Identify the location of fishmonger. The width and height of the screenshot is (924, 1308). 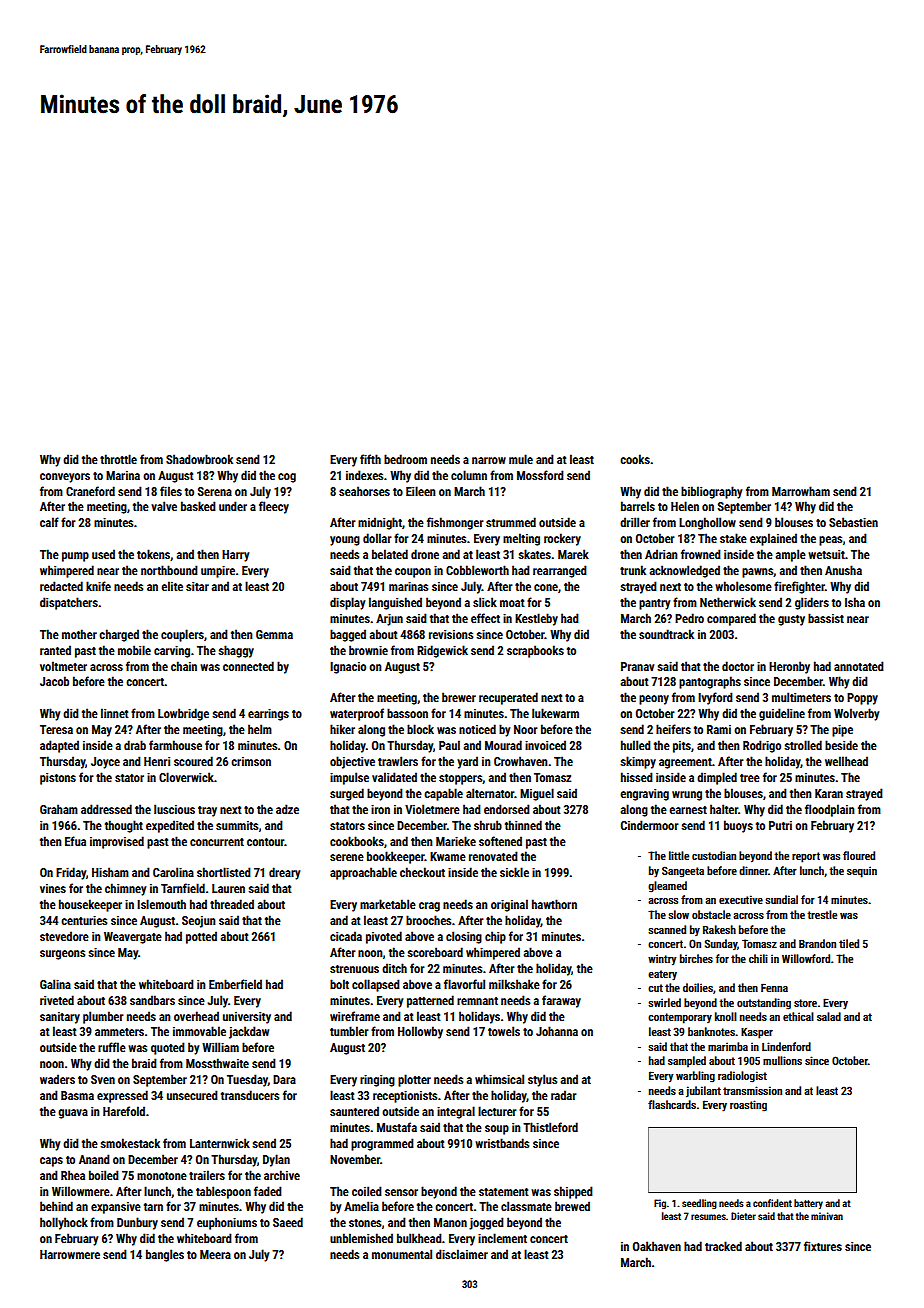
(455, 523).
